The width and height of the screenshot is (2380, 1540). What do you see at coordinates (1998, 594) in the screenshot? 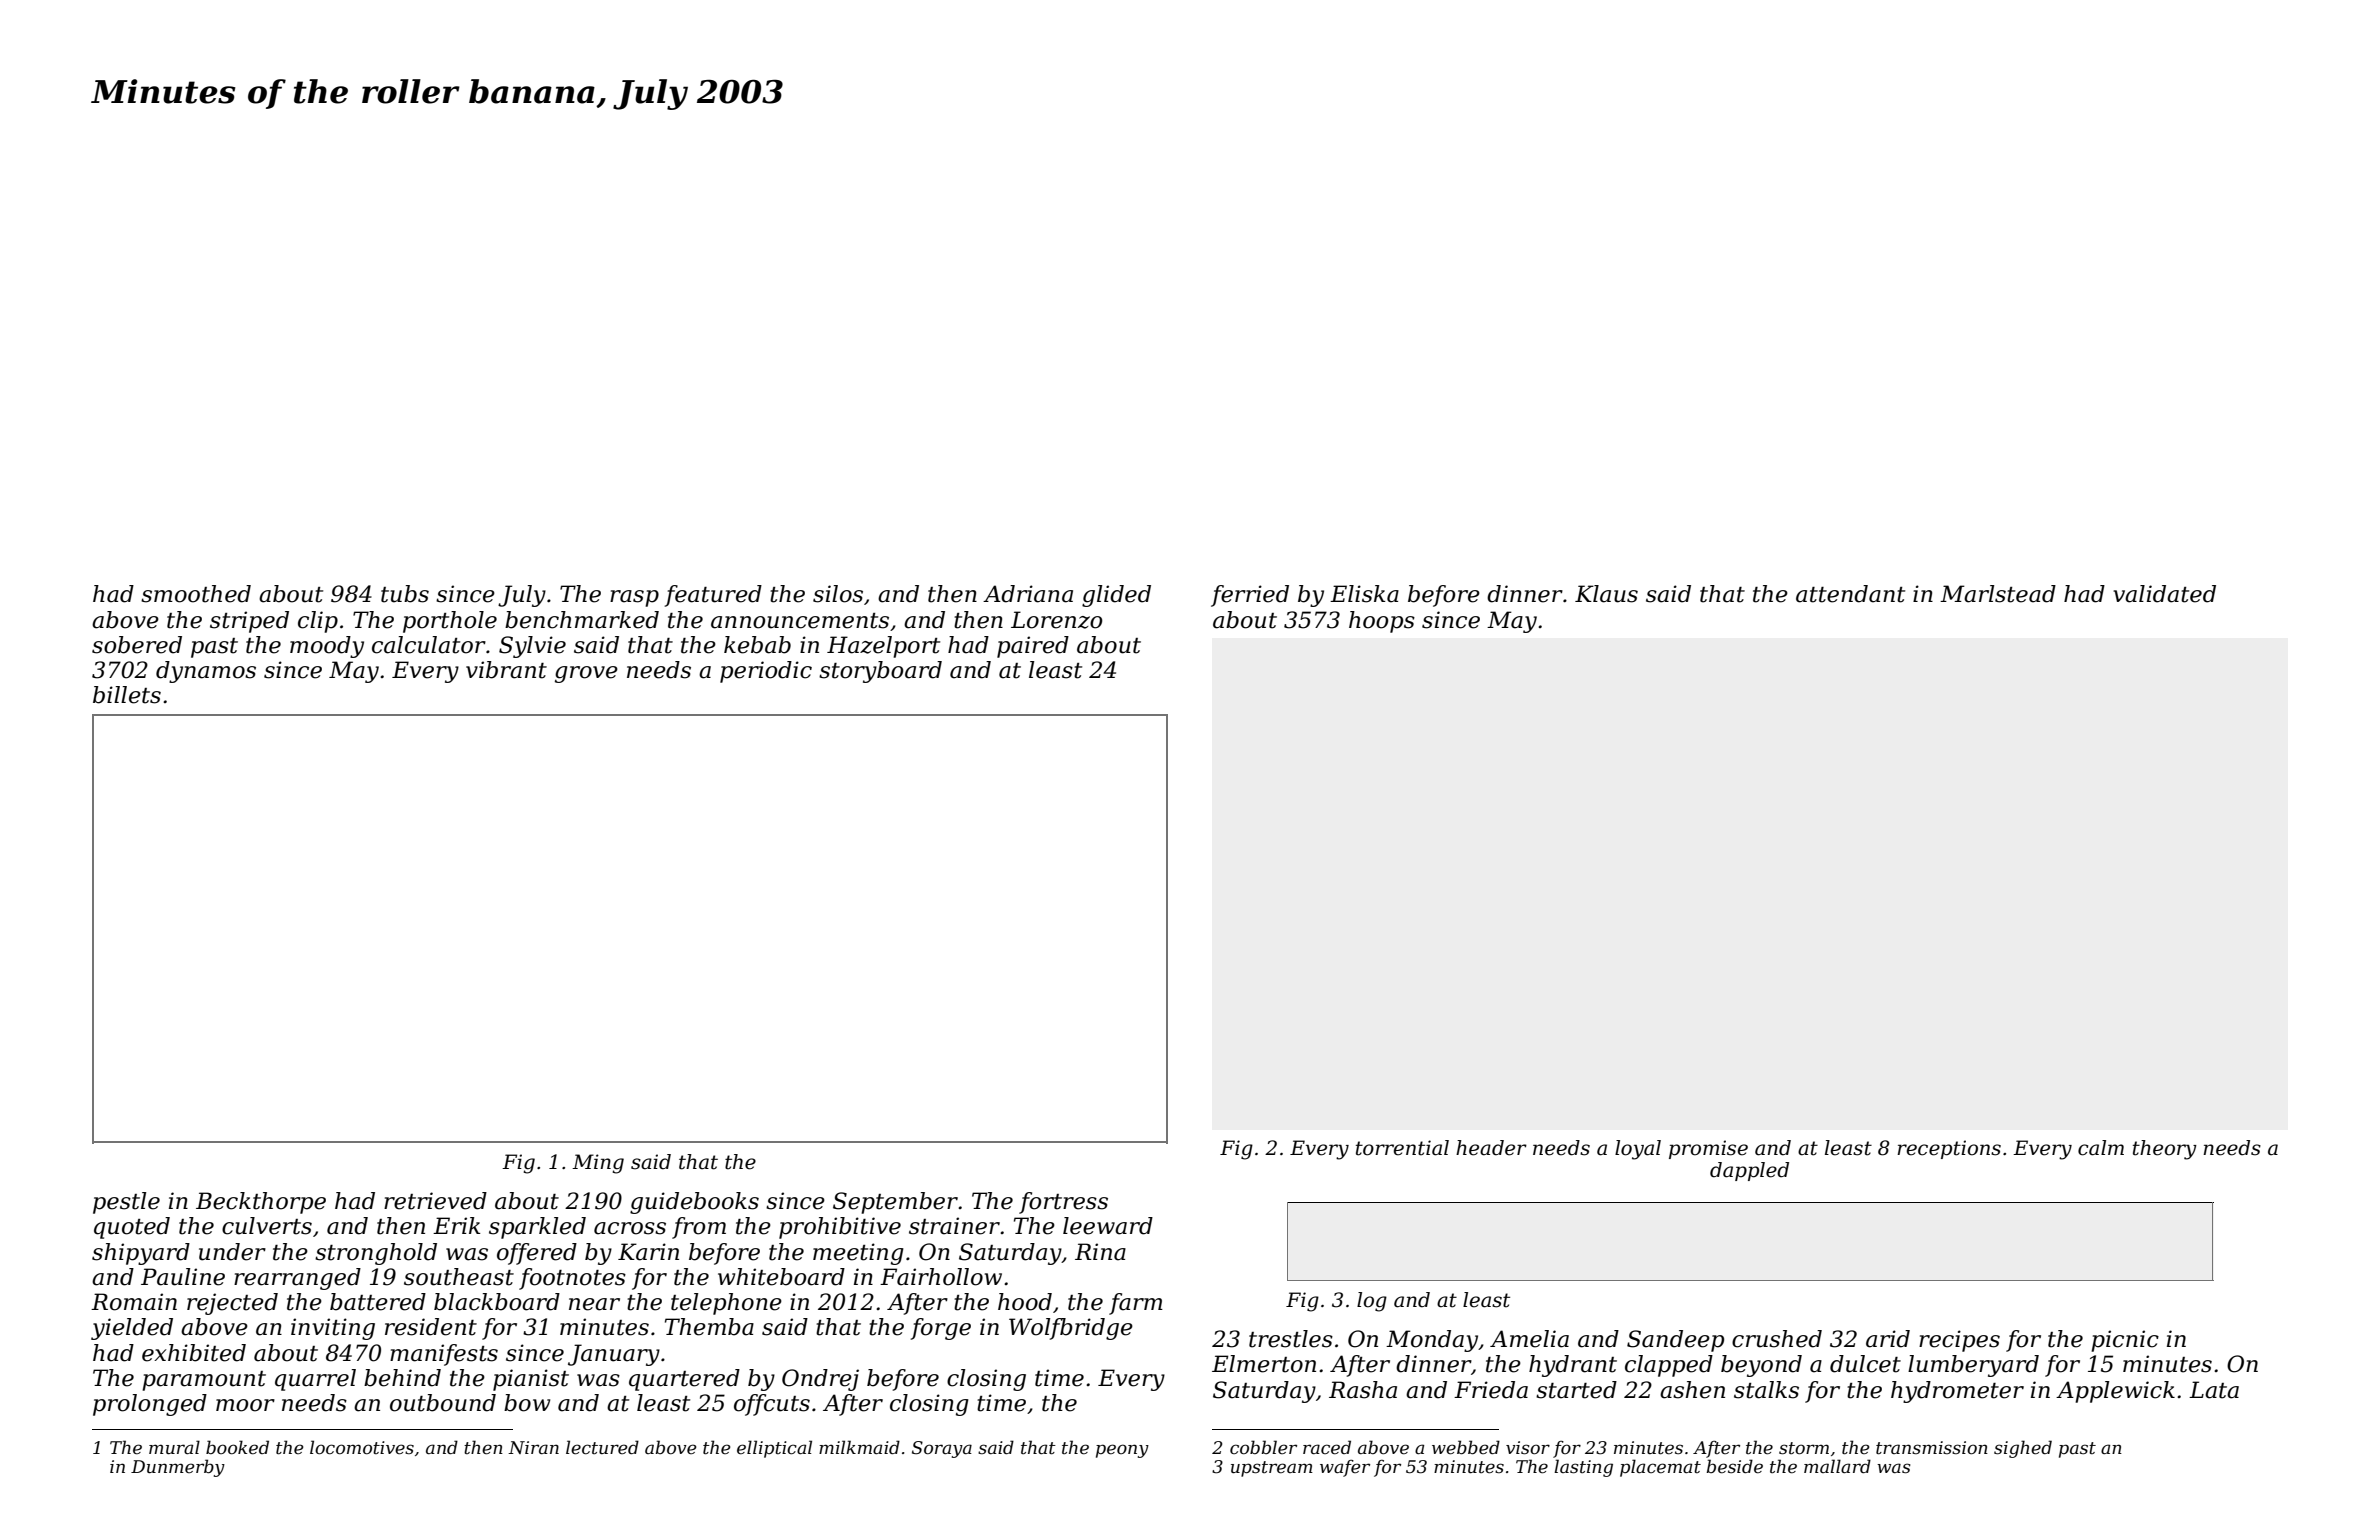
I see `Marlstead` at bounding box center [1998, 594].
